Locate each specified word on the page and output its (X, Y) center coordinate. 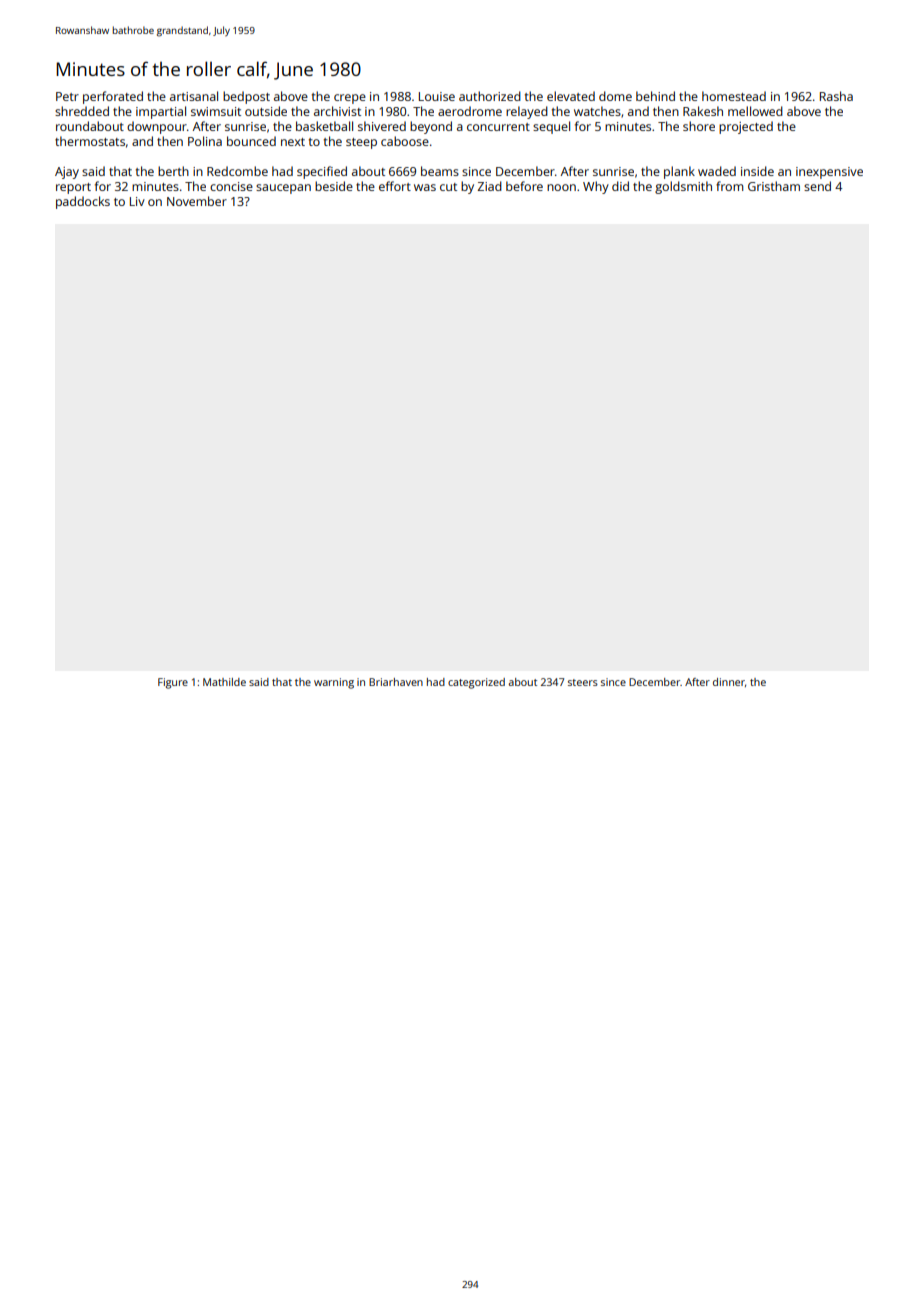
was (425, 187)
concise (231, 186)
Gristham (774, 186)
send (817, 186)
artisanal (194, 96)
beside (334, 186)
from (729, 186)
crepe (350, 99)
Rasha (836, 96)
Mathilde (224, 682)
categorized (476, 683)
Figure (173, 683)
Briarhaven (396, 682)
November (197, 201)
